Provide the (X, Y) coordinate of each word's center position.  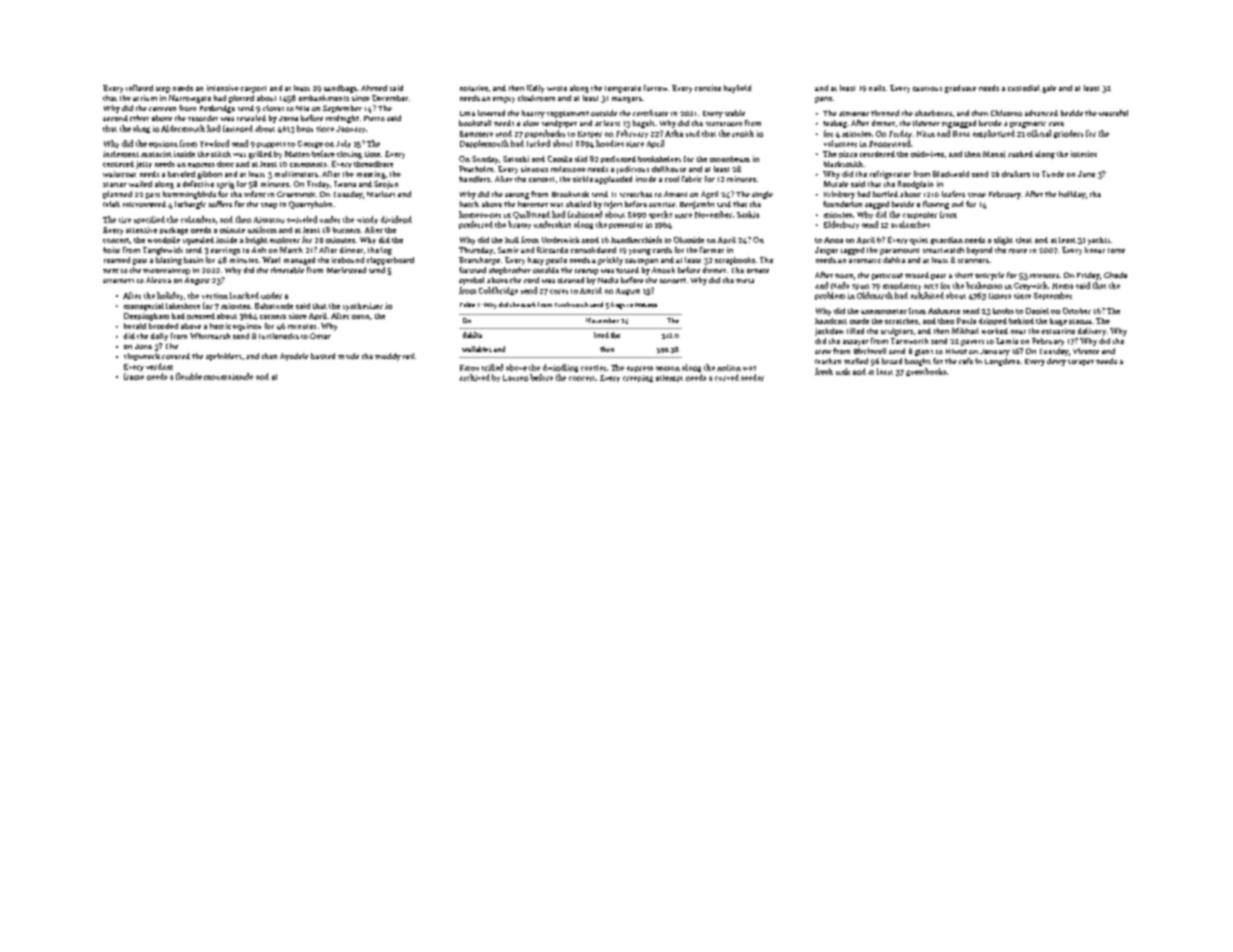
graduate (960, 89)
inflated (139, 88)
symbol (471, 281)
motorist (156, 154)
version (215, 296)
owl (957, 204)
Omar (320, 336)
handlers (474, 179)
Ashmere (944, 311)
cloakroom (536, 98)
